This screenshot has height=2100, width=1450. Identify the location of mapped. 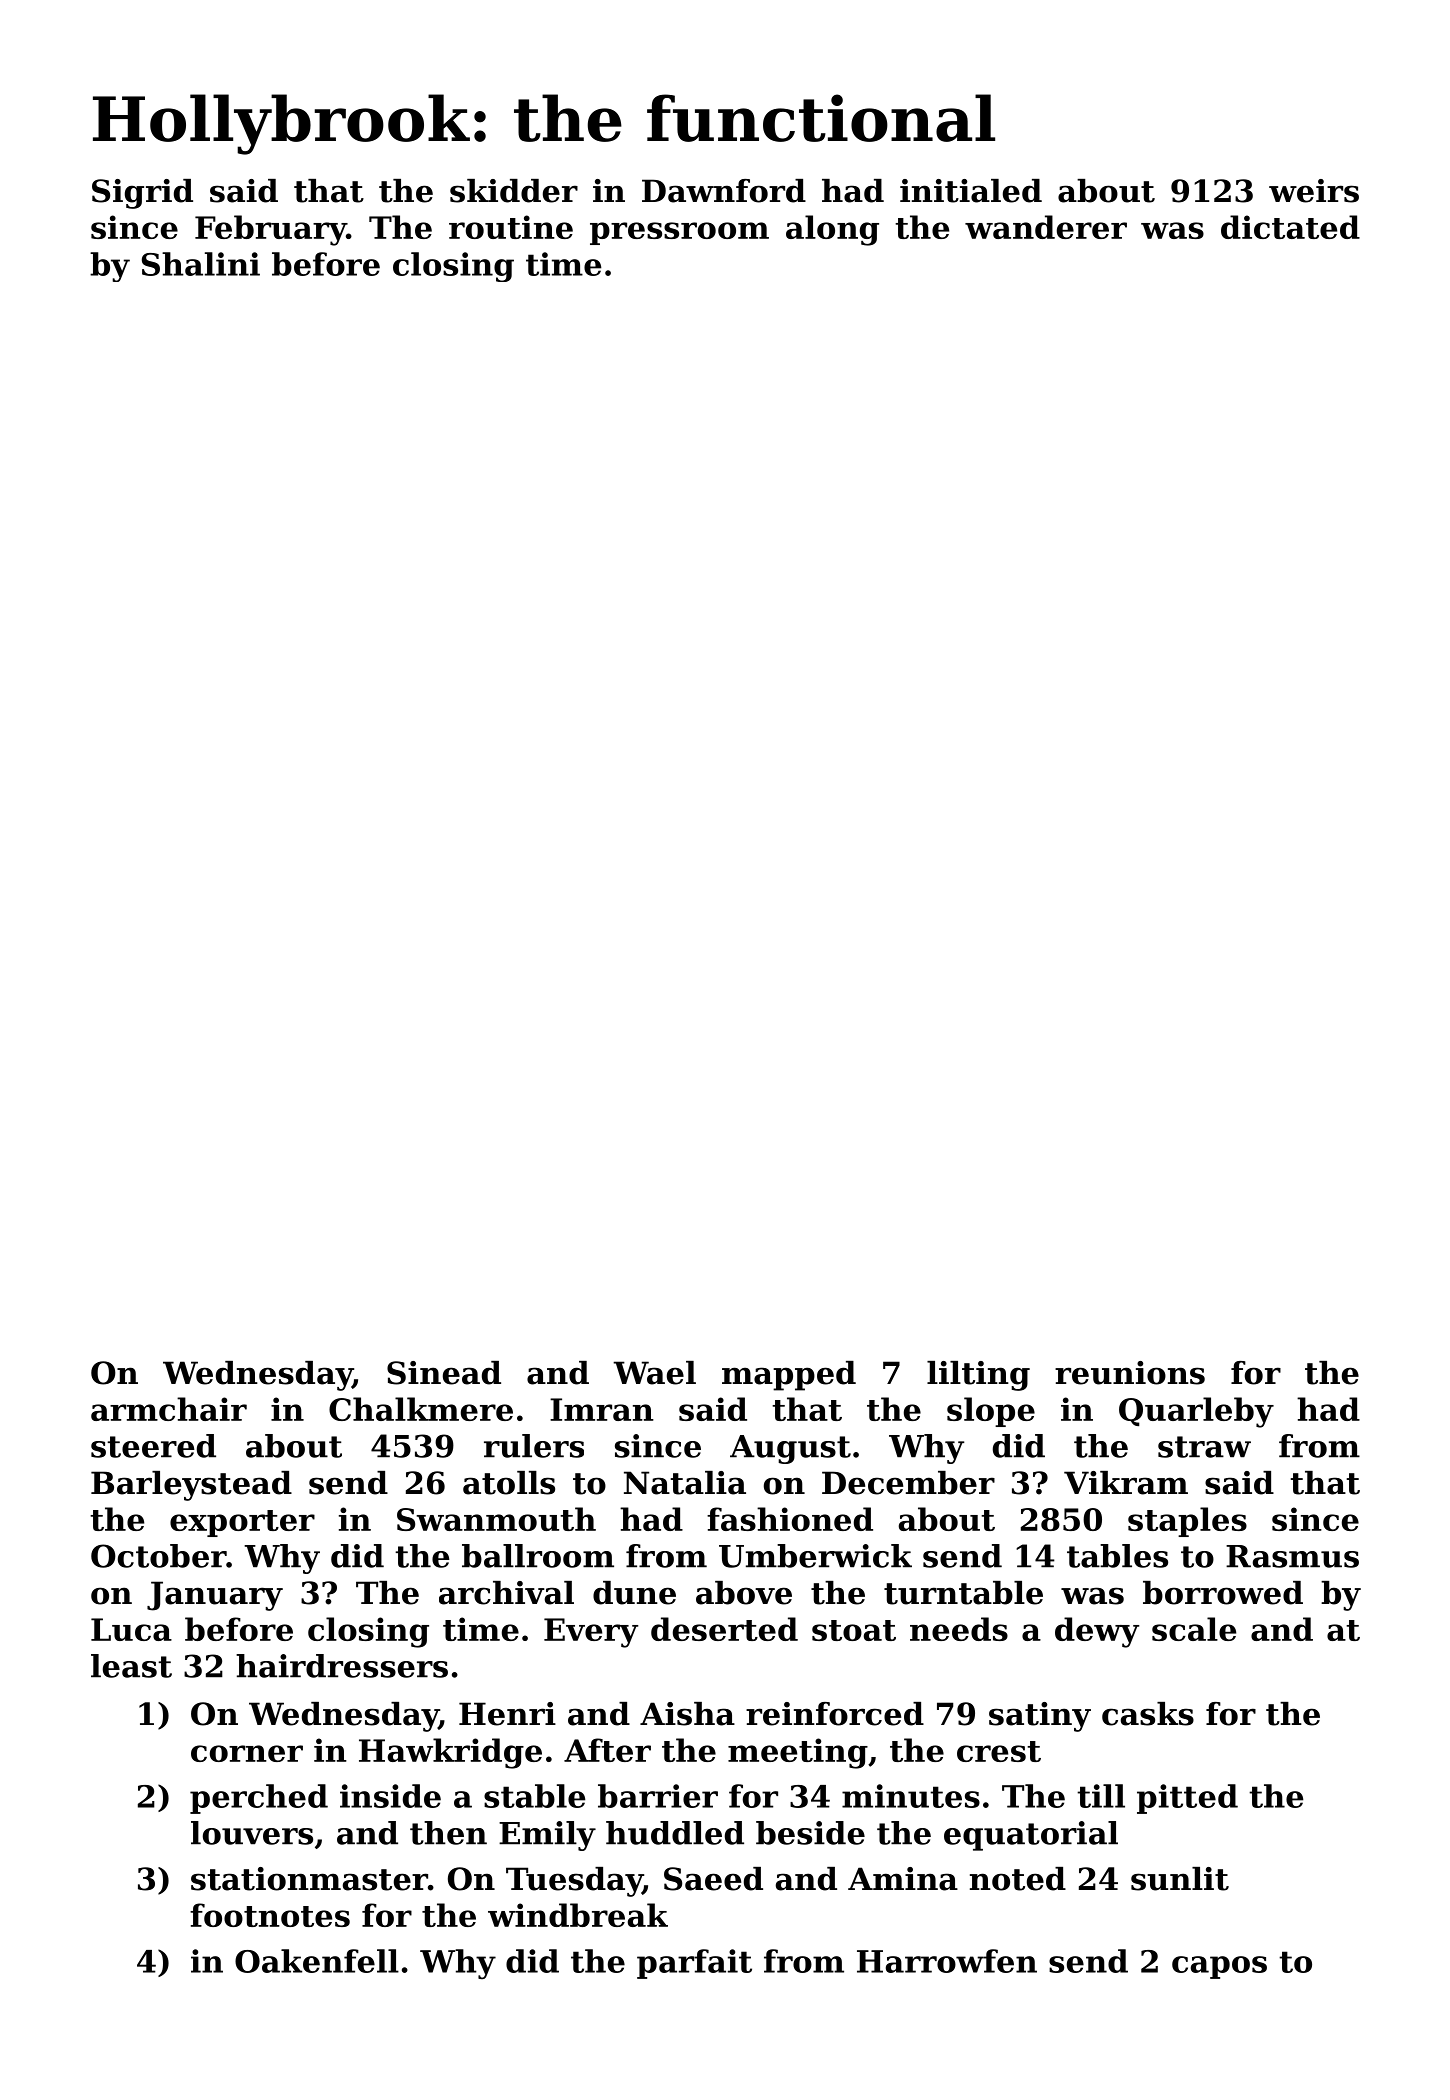
(789, 1376).
